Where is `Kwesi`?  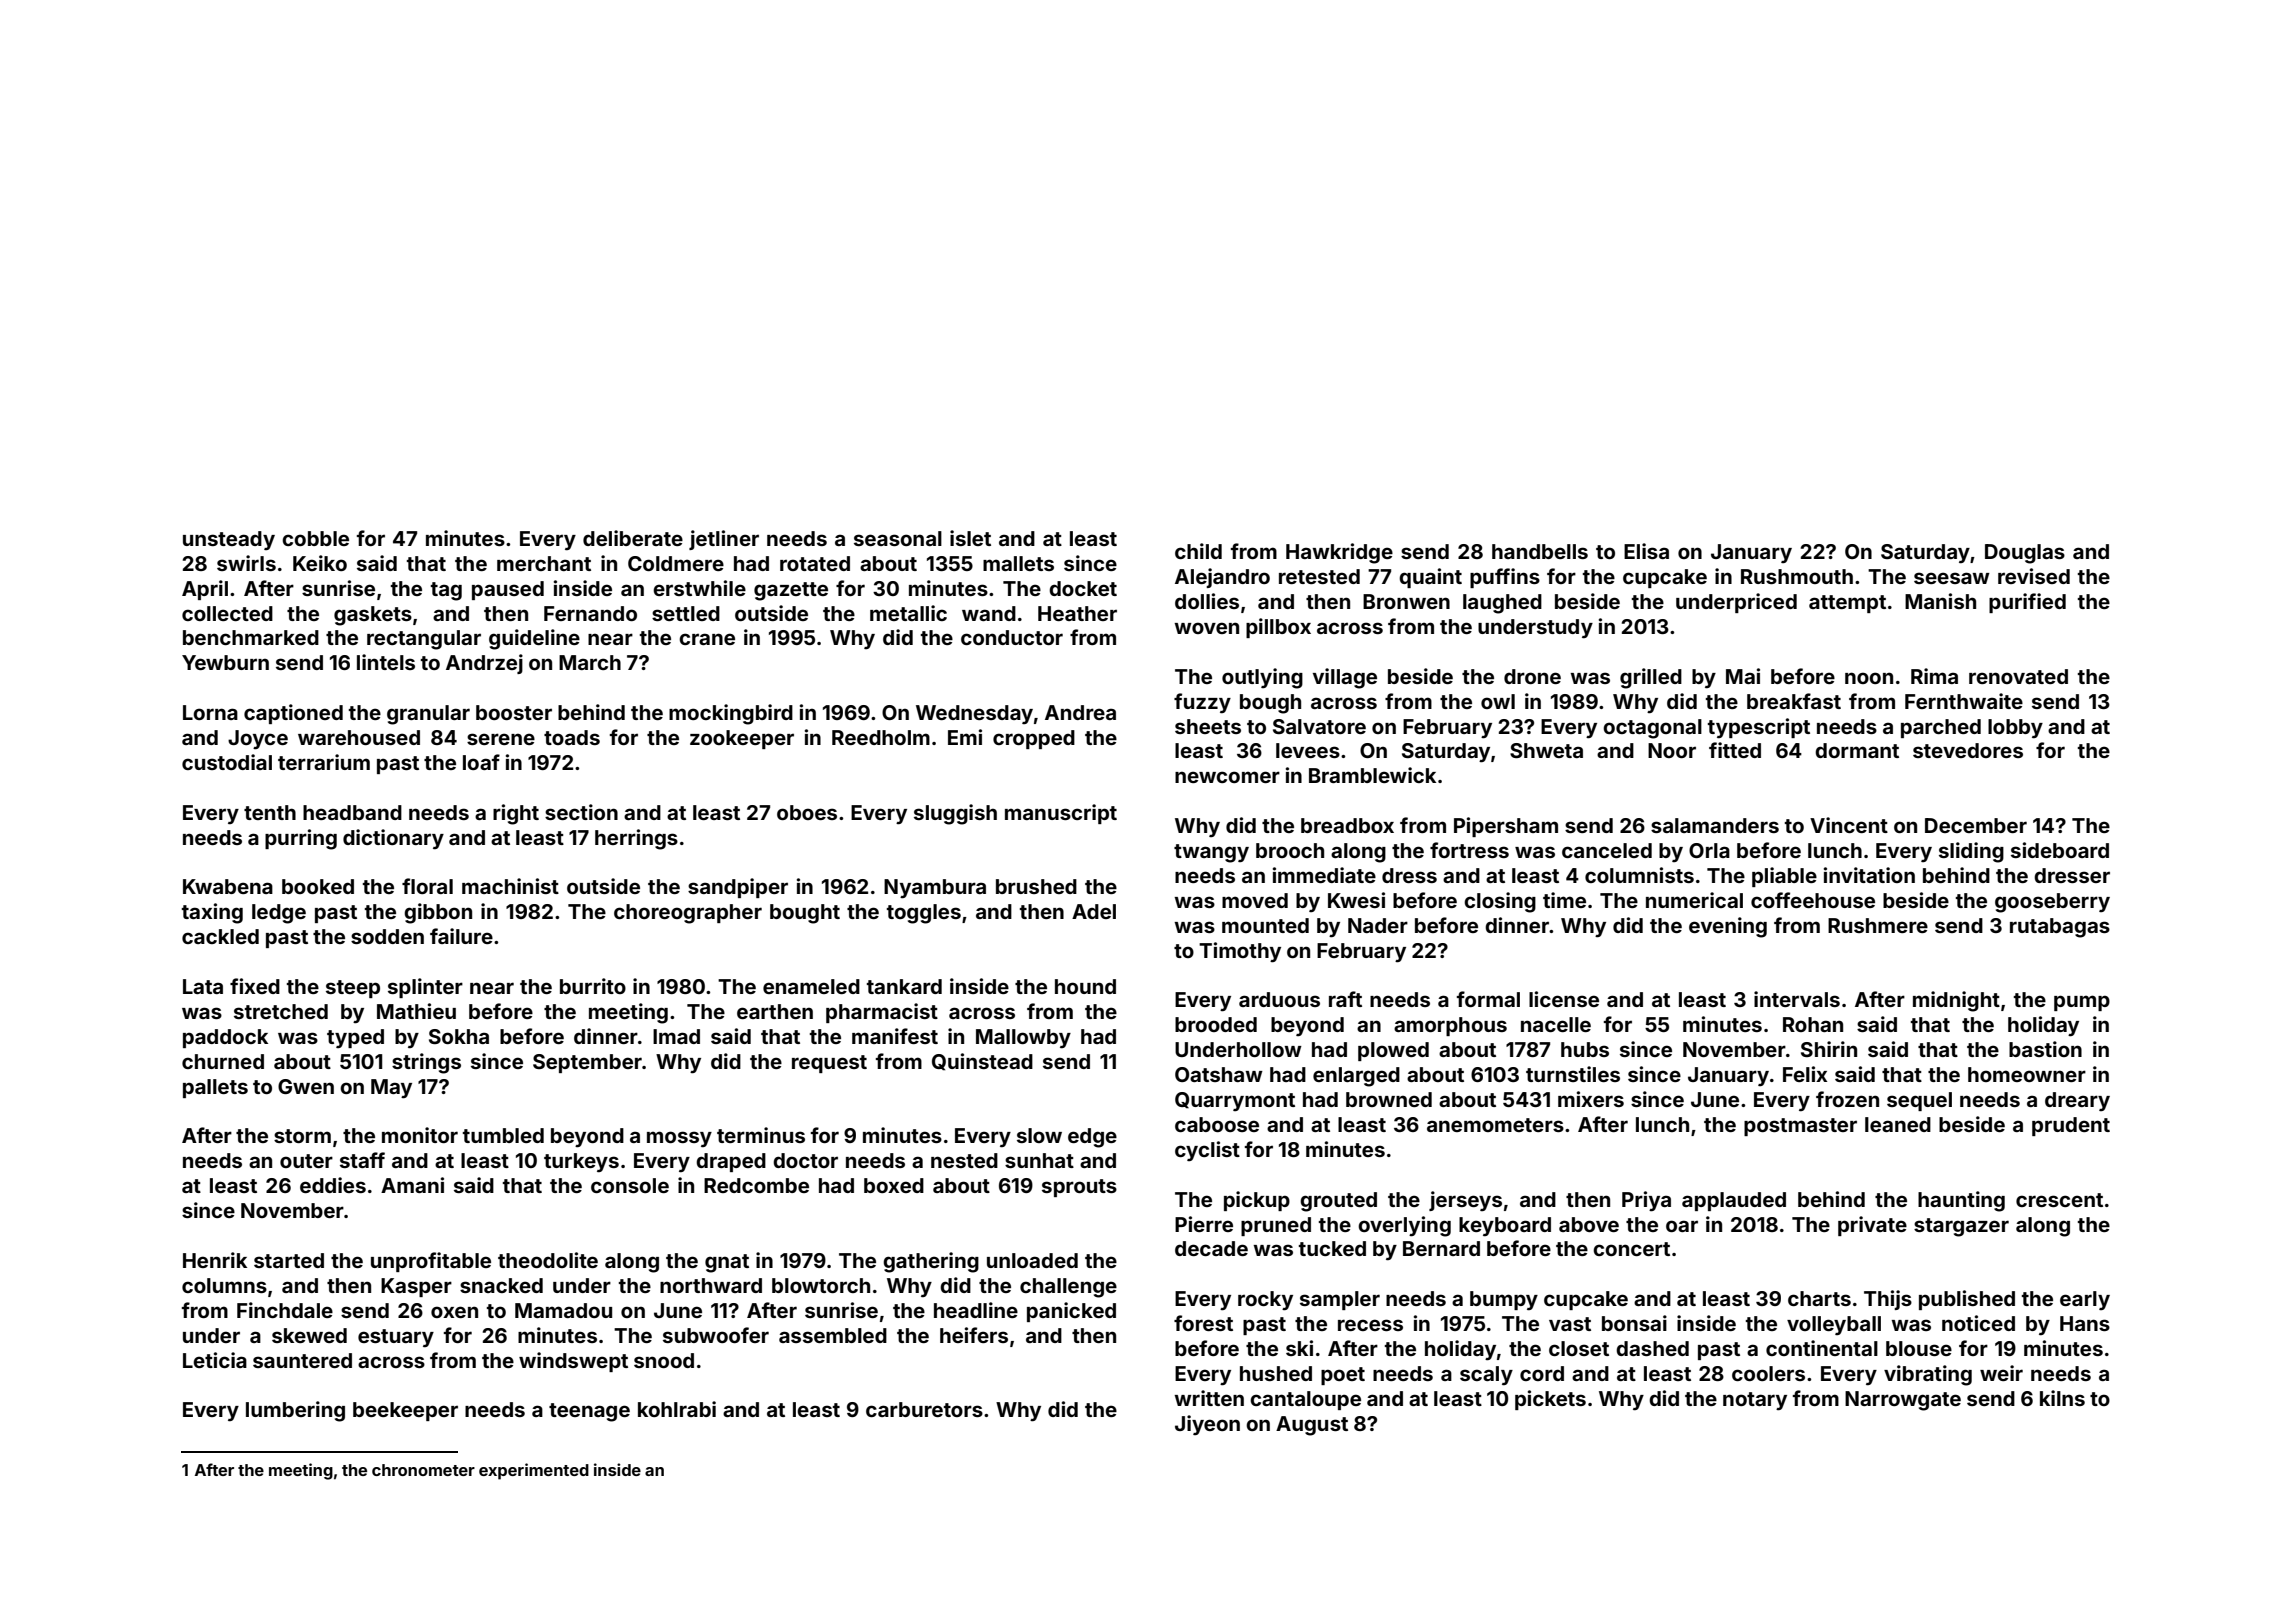 Kwesi is located at coordinates (1356, 900).
